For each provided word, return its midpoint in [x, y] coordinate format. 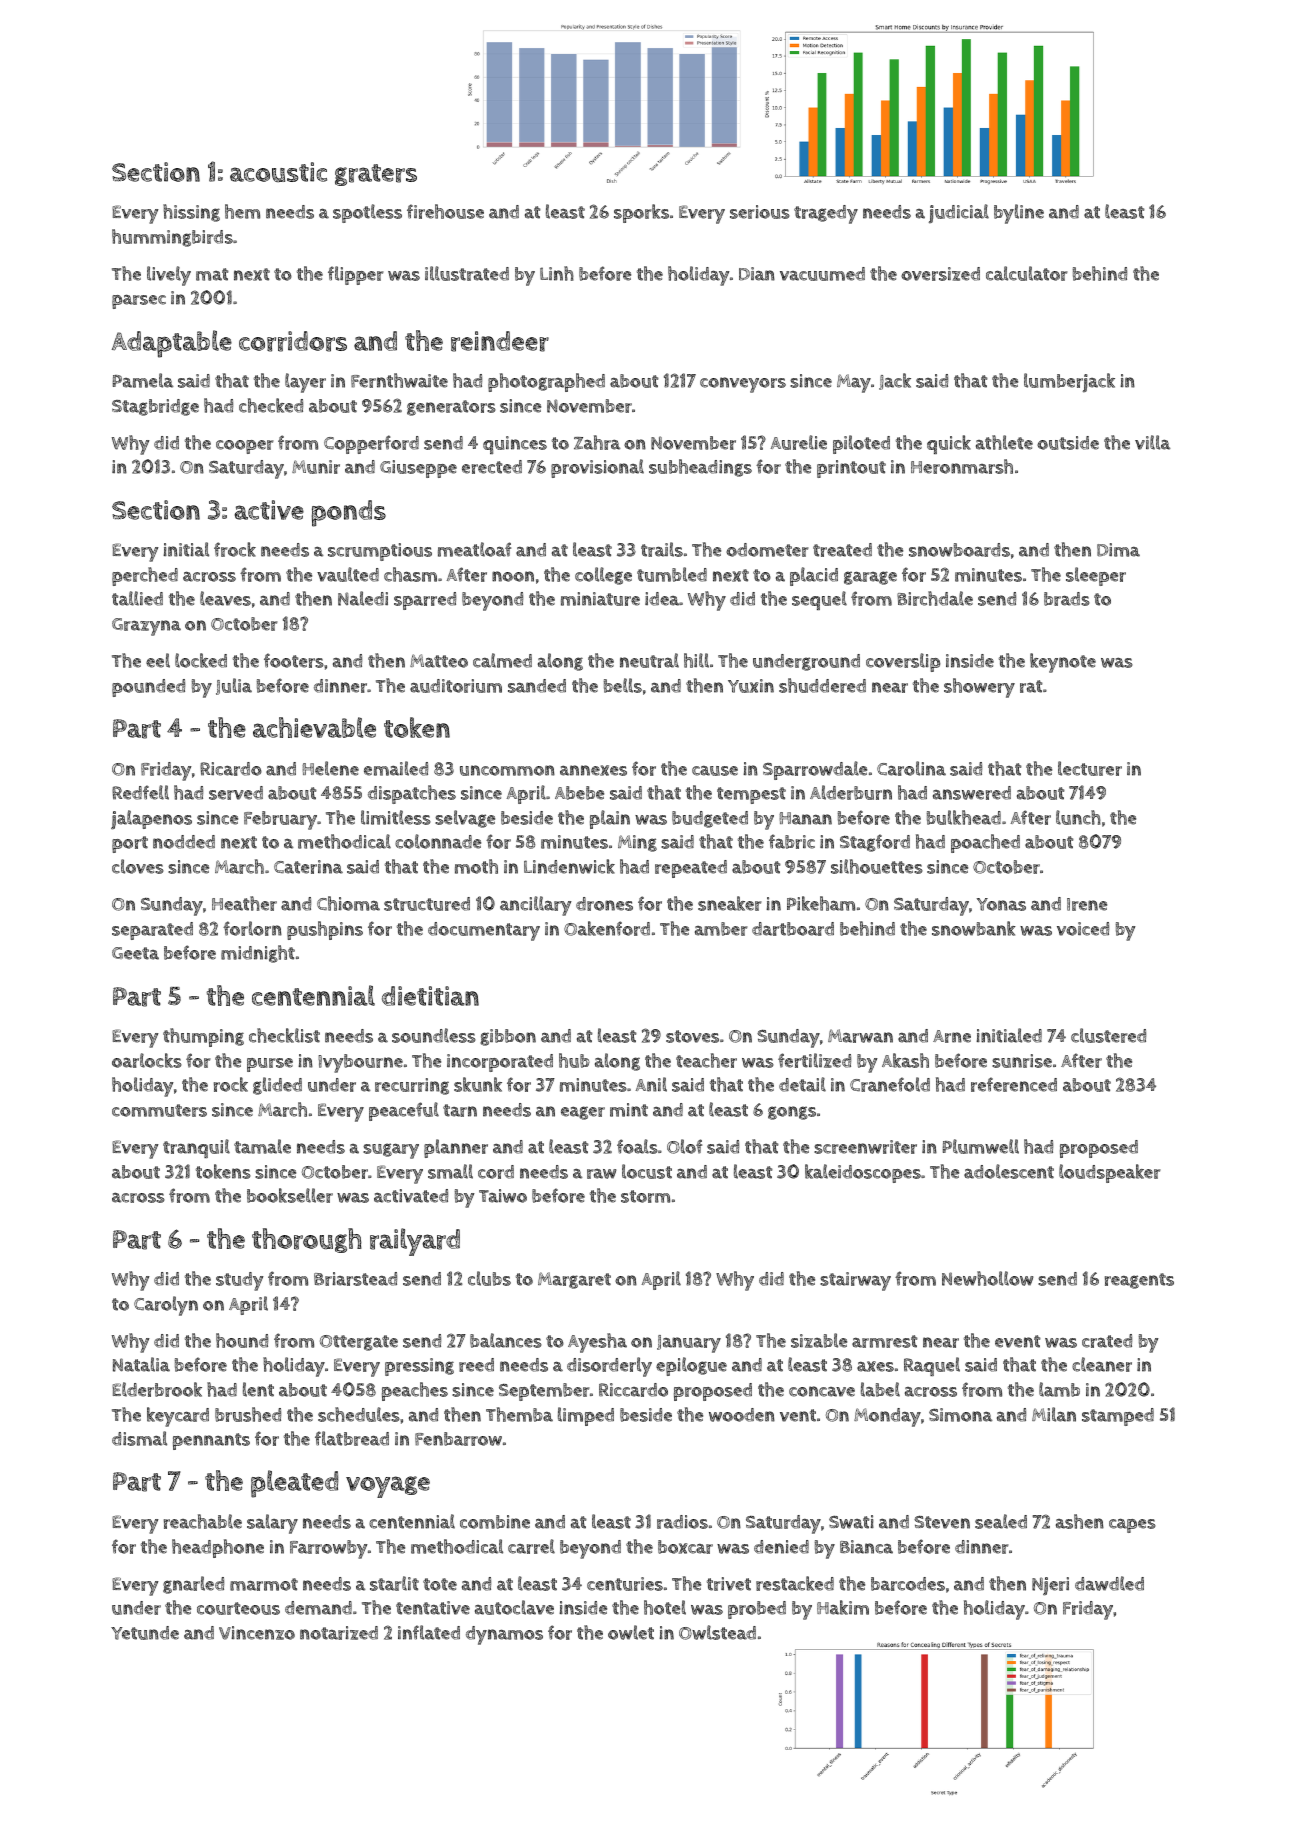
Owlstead [717, 1632]
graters [376, 175]
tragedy [826, 214]
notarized [339, 1633]
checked [271, 405]
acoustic [278, 172]
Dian [757, 274]
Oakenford [607, 928]
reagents [1139, 1281]
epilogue [691, 1366]
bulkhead [964, 817]
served [236, 793]
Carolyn [166, 1306]
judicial [959, 214]
